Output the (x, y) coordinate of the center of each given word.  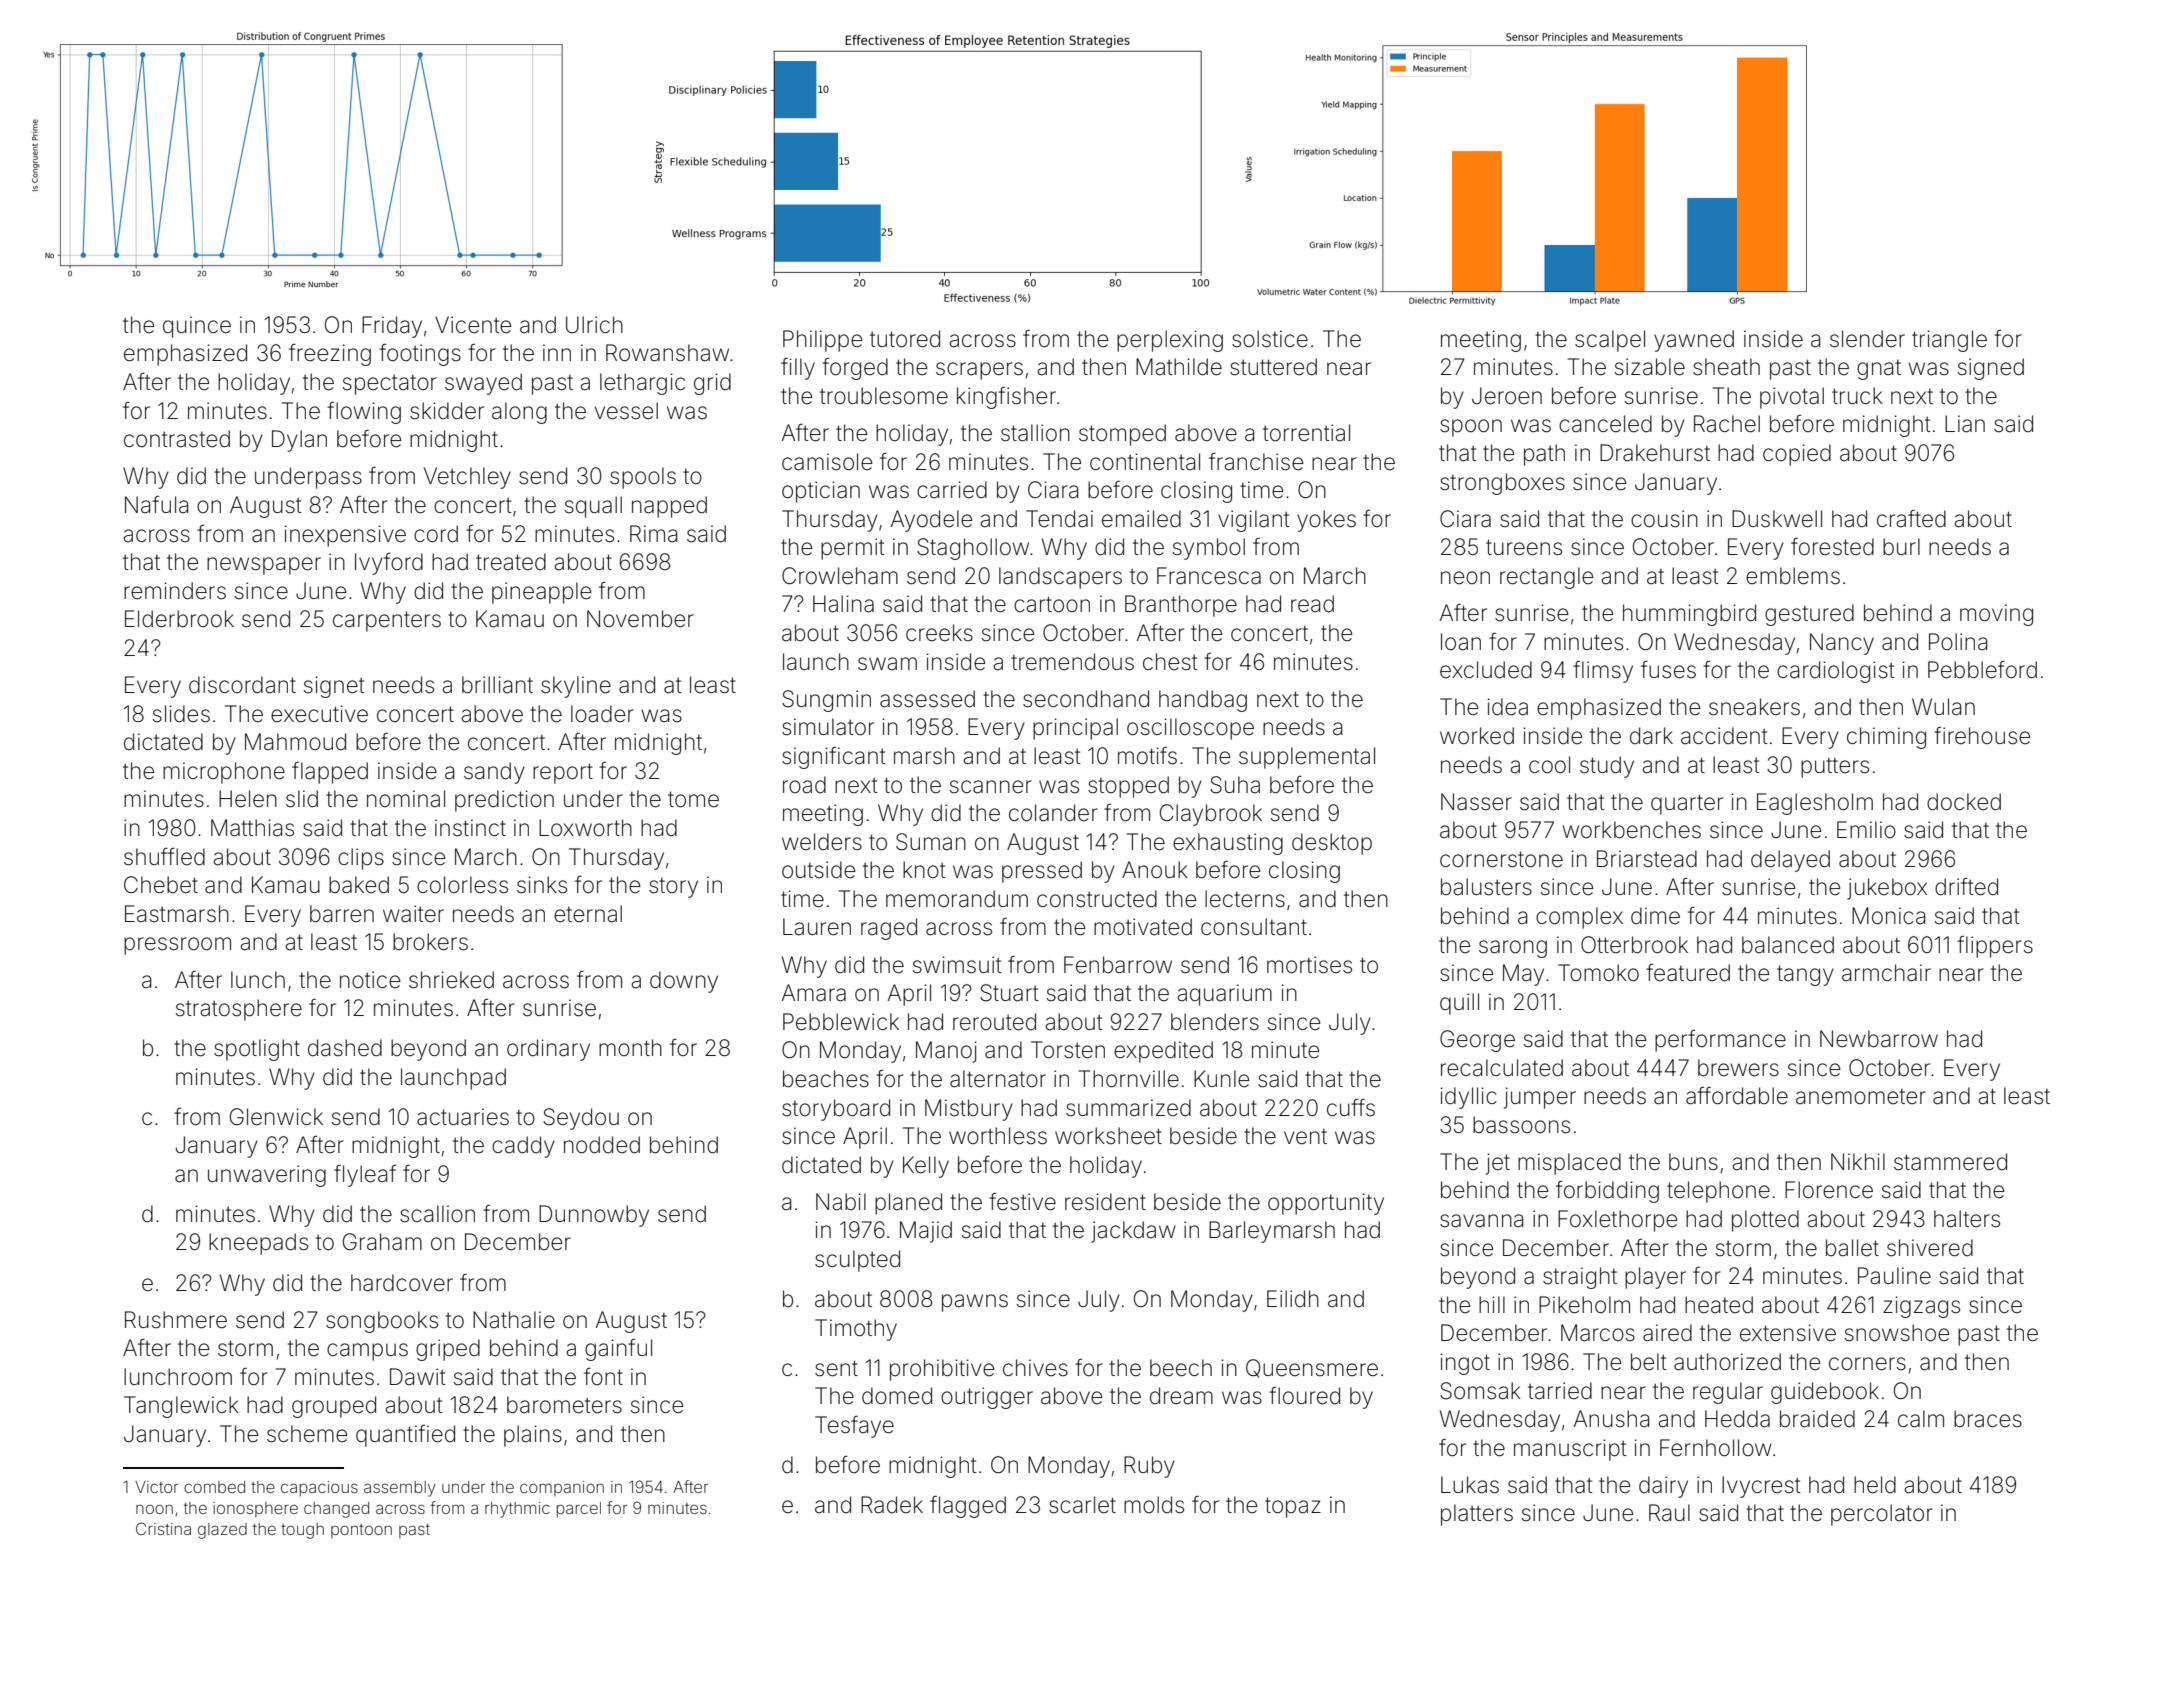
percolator (1882, 1515)
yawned (1694, 341)
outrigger (987, 1398)
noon (154, 1509)
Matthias (252, 828)
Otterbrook (1634, 945)
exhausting (1228, 844)
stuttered (1273, 367)
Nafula (156, 505)
